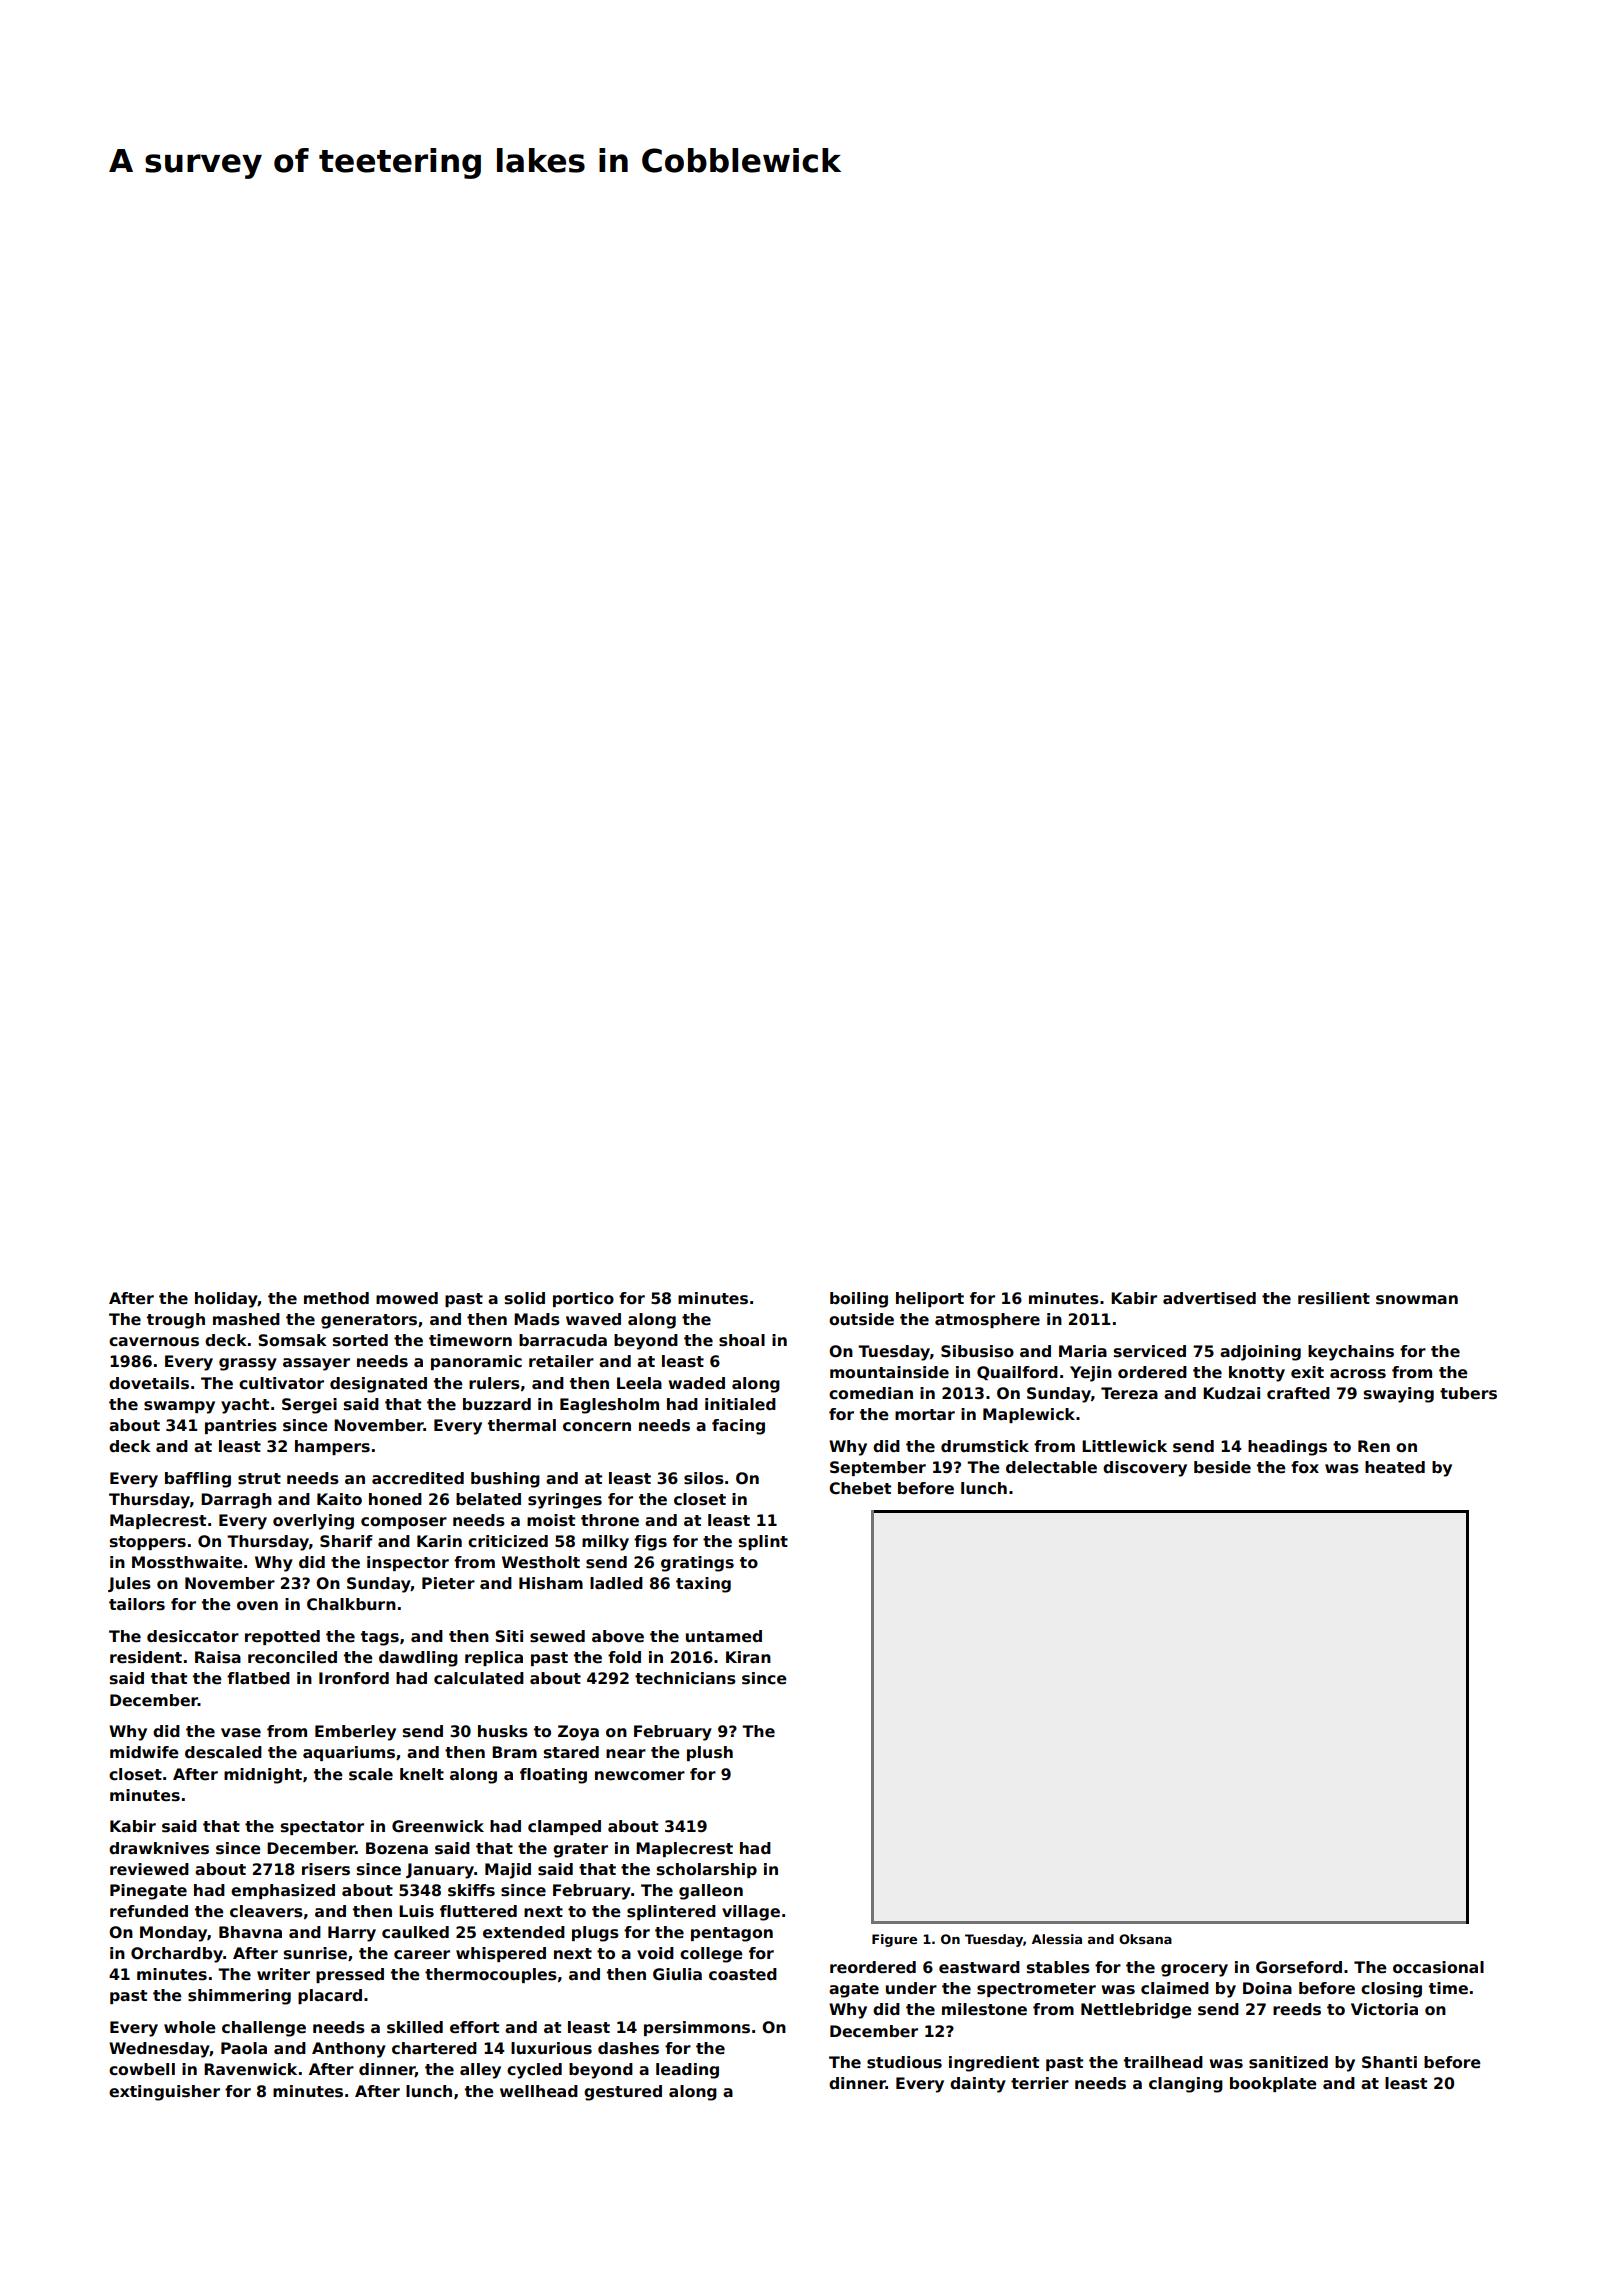  I want to click on grassy, so click(248, 1364).
